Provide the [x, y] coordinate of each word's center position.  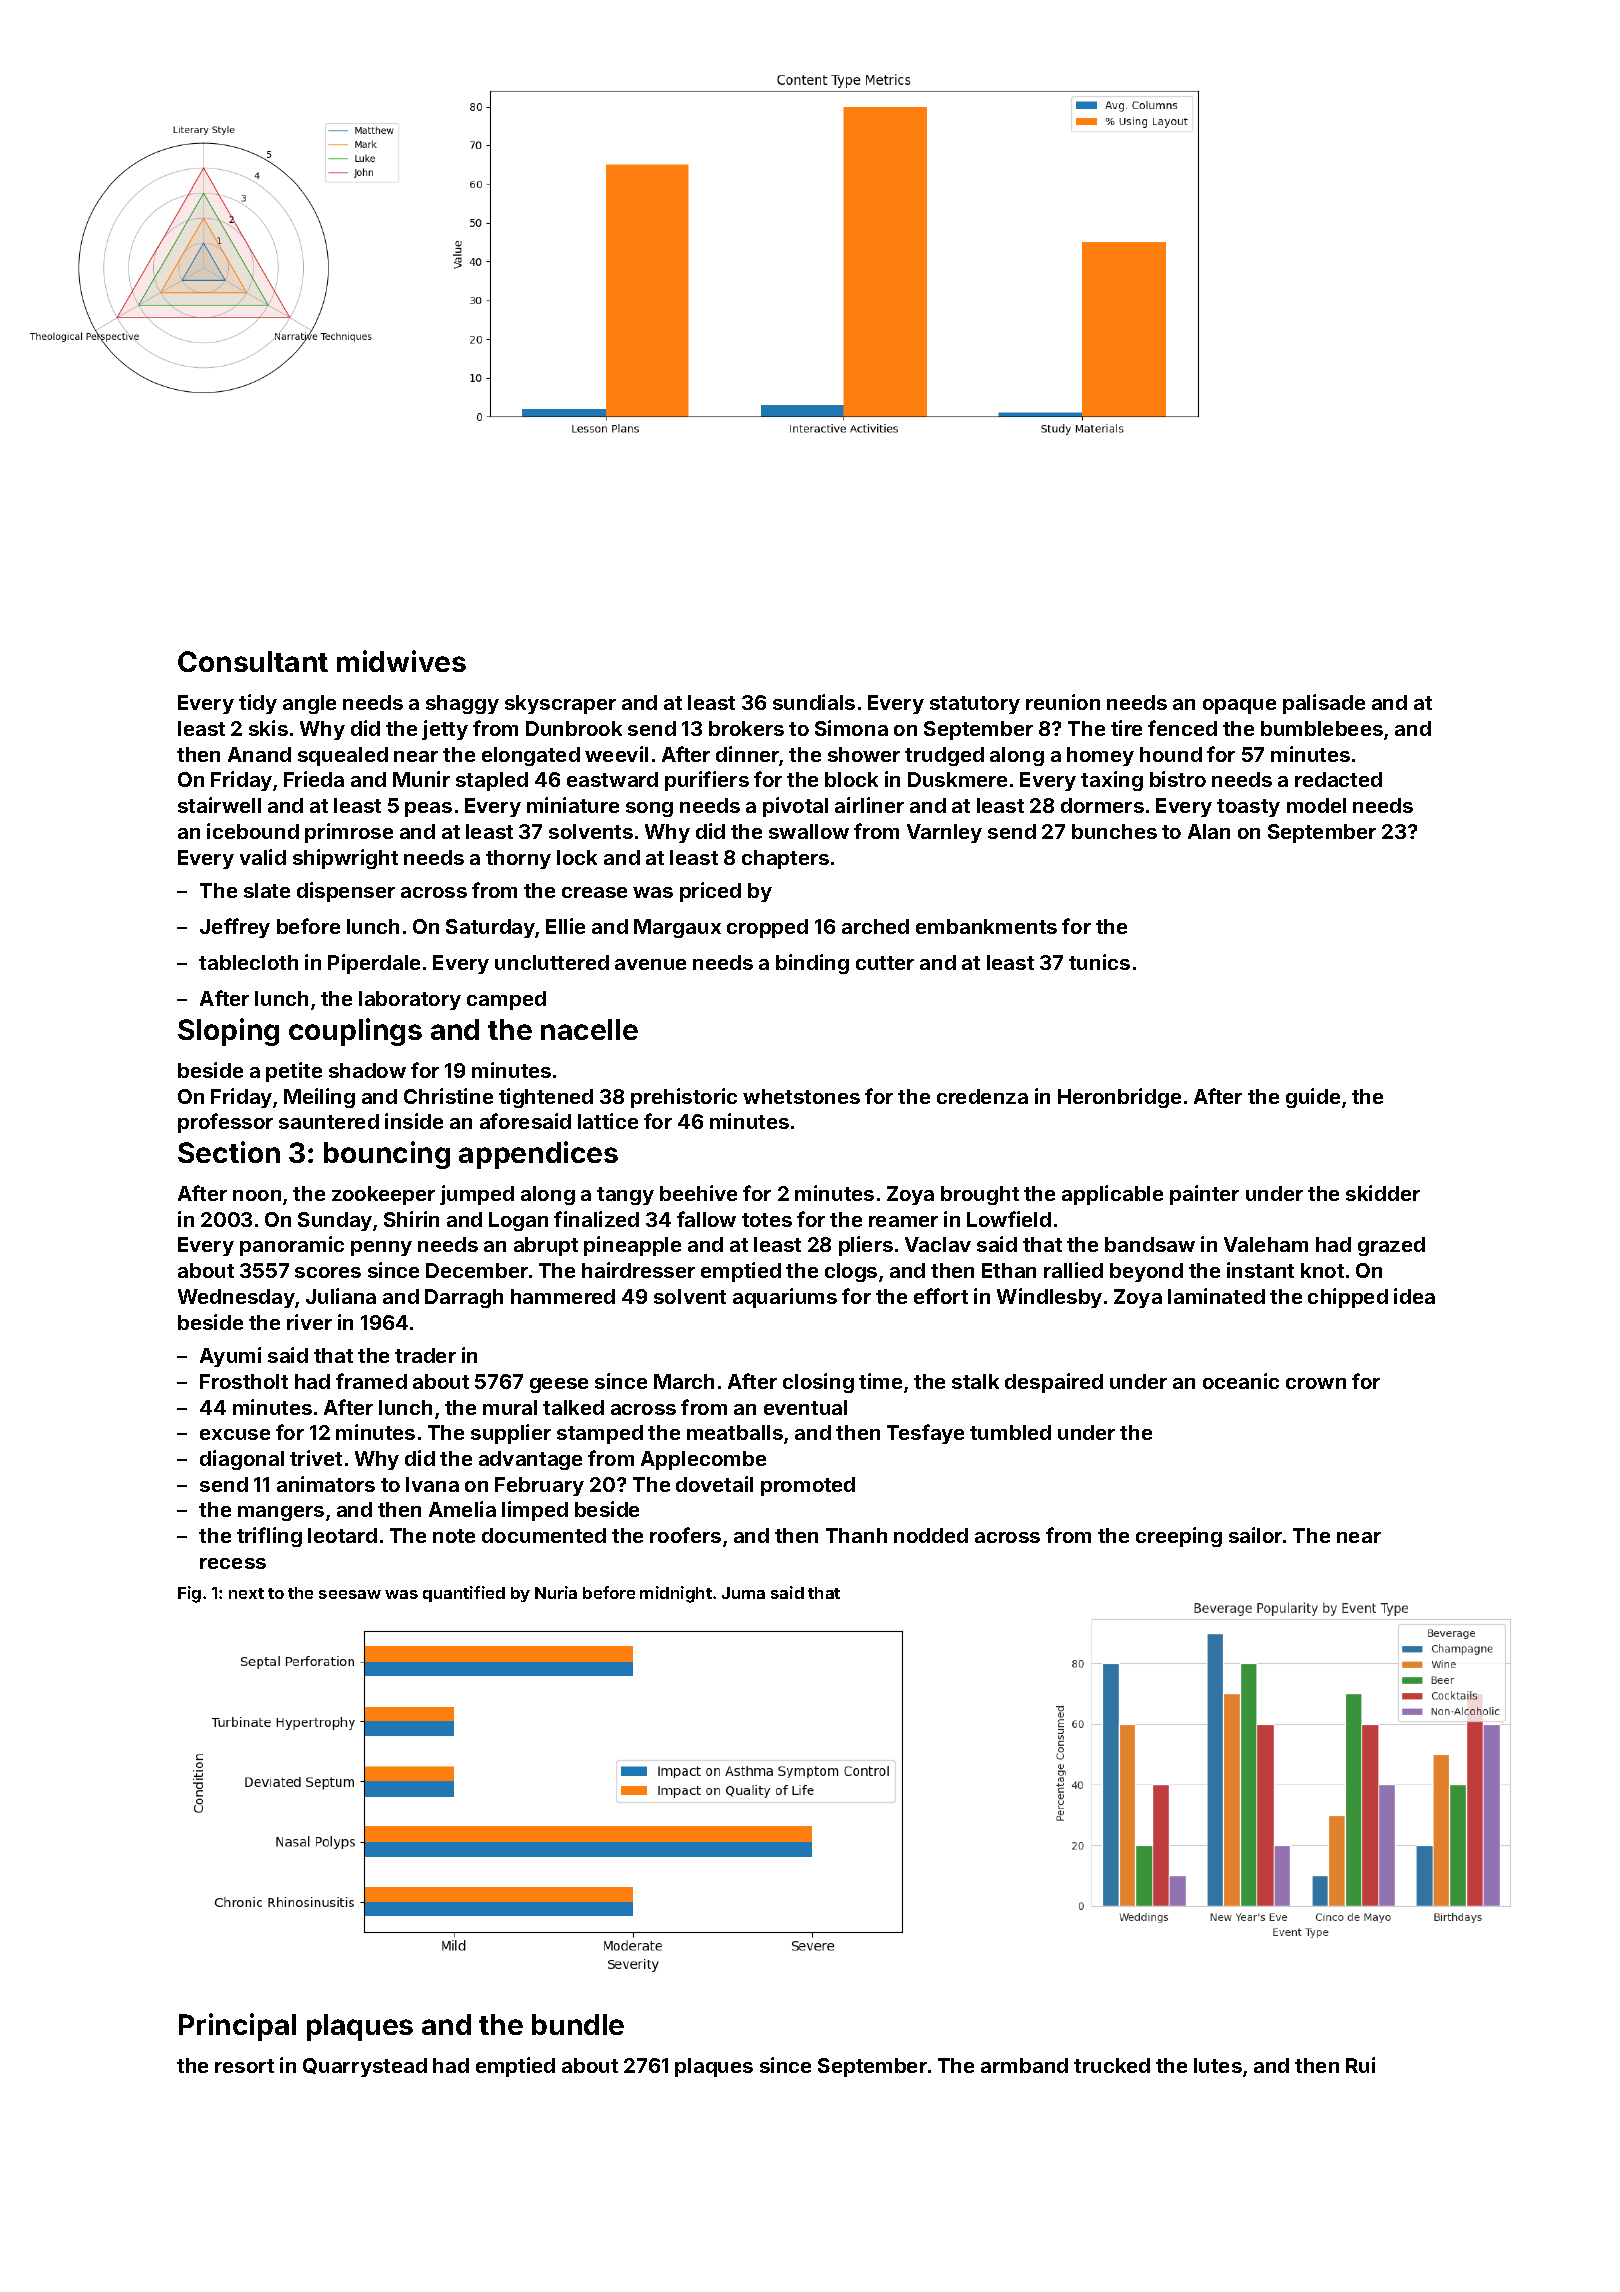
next [246, 1593]
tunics [1099, 962]
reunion [1063, 702]
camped [506, 1000]
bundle [578, 2024]
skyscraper [560, 704]
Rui [1360, 2065]
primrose [349, 833]
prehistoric [684, 1098]
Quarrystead [365, 2067]
